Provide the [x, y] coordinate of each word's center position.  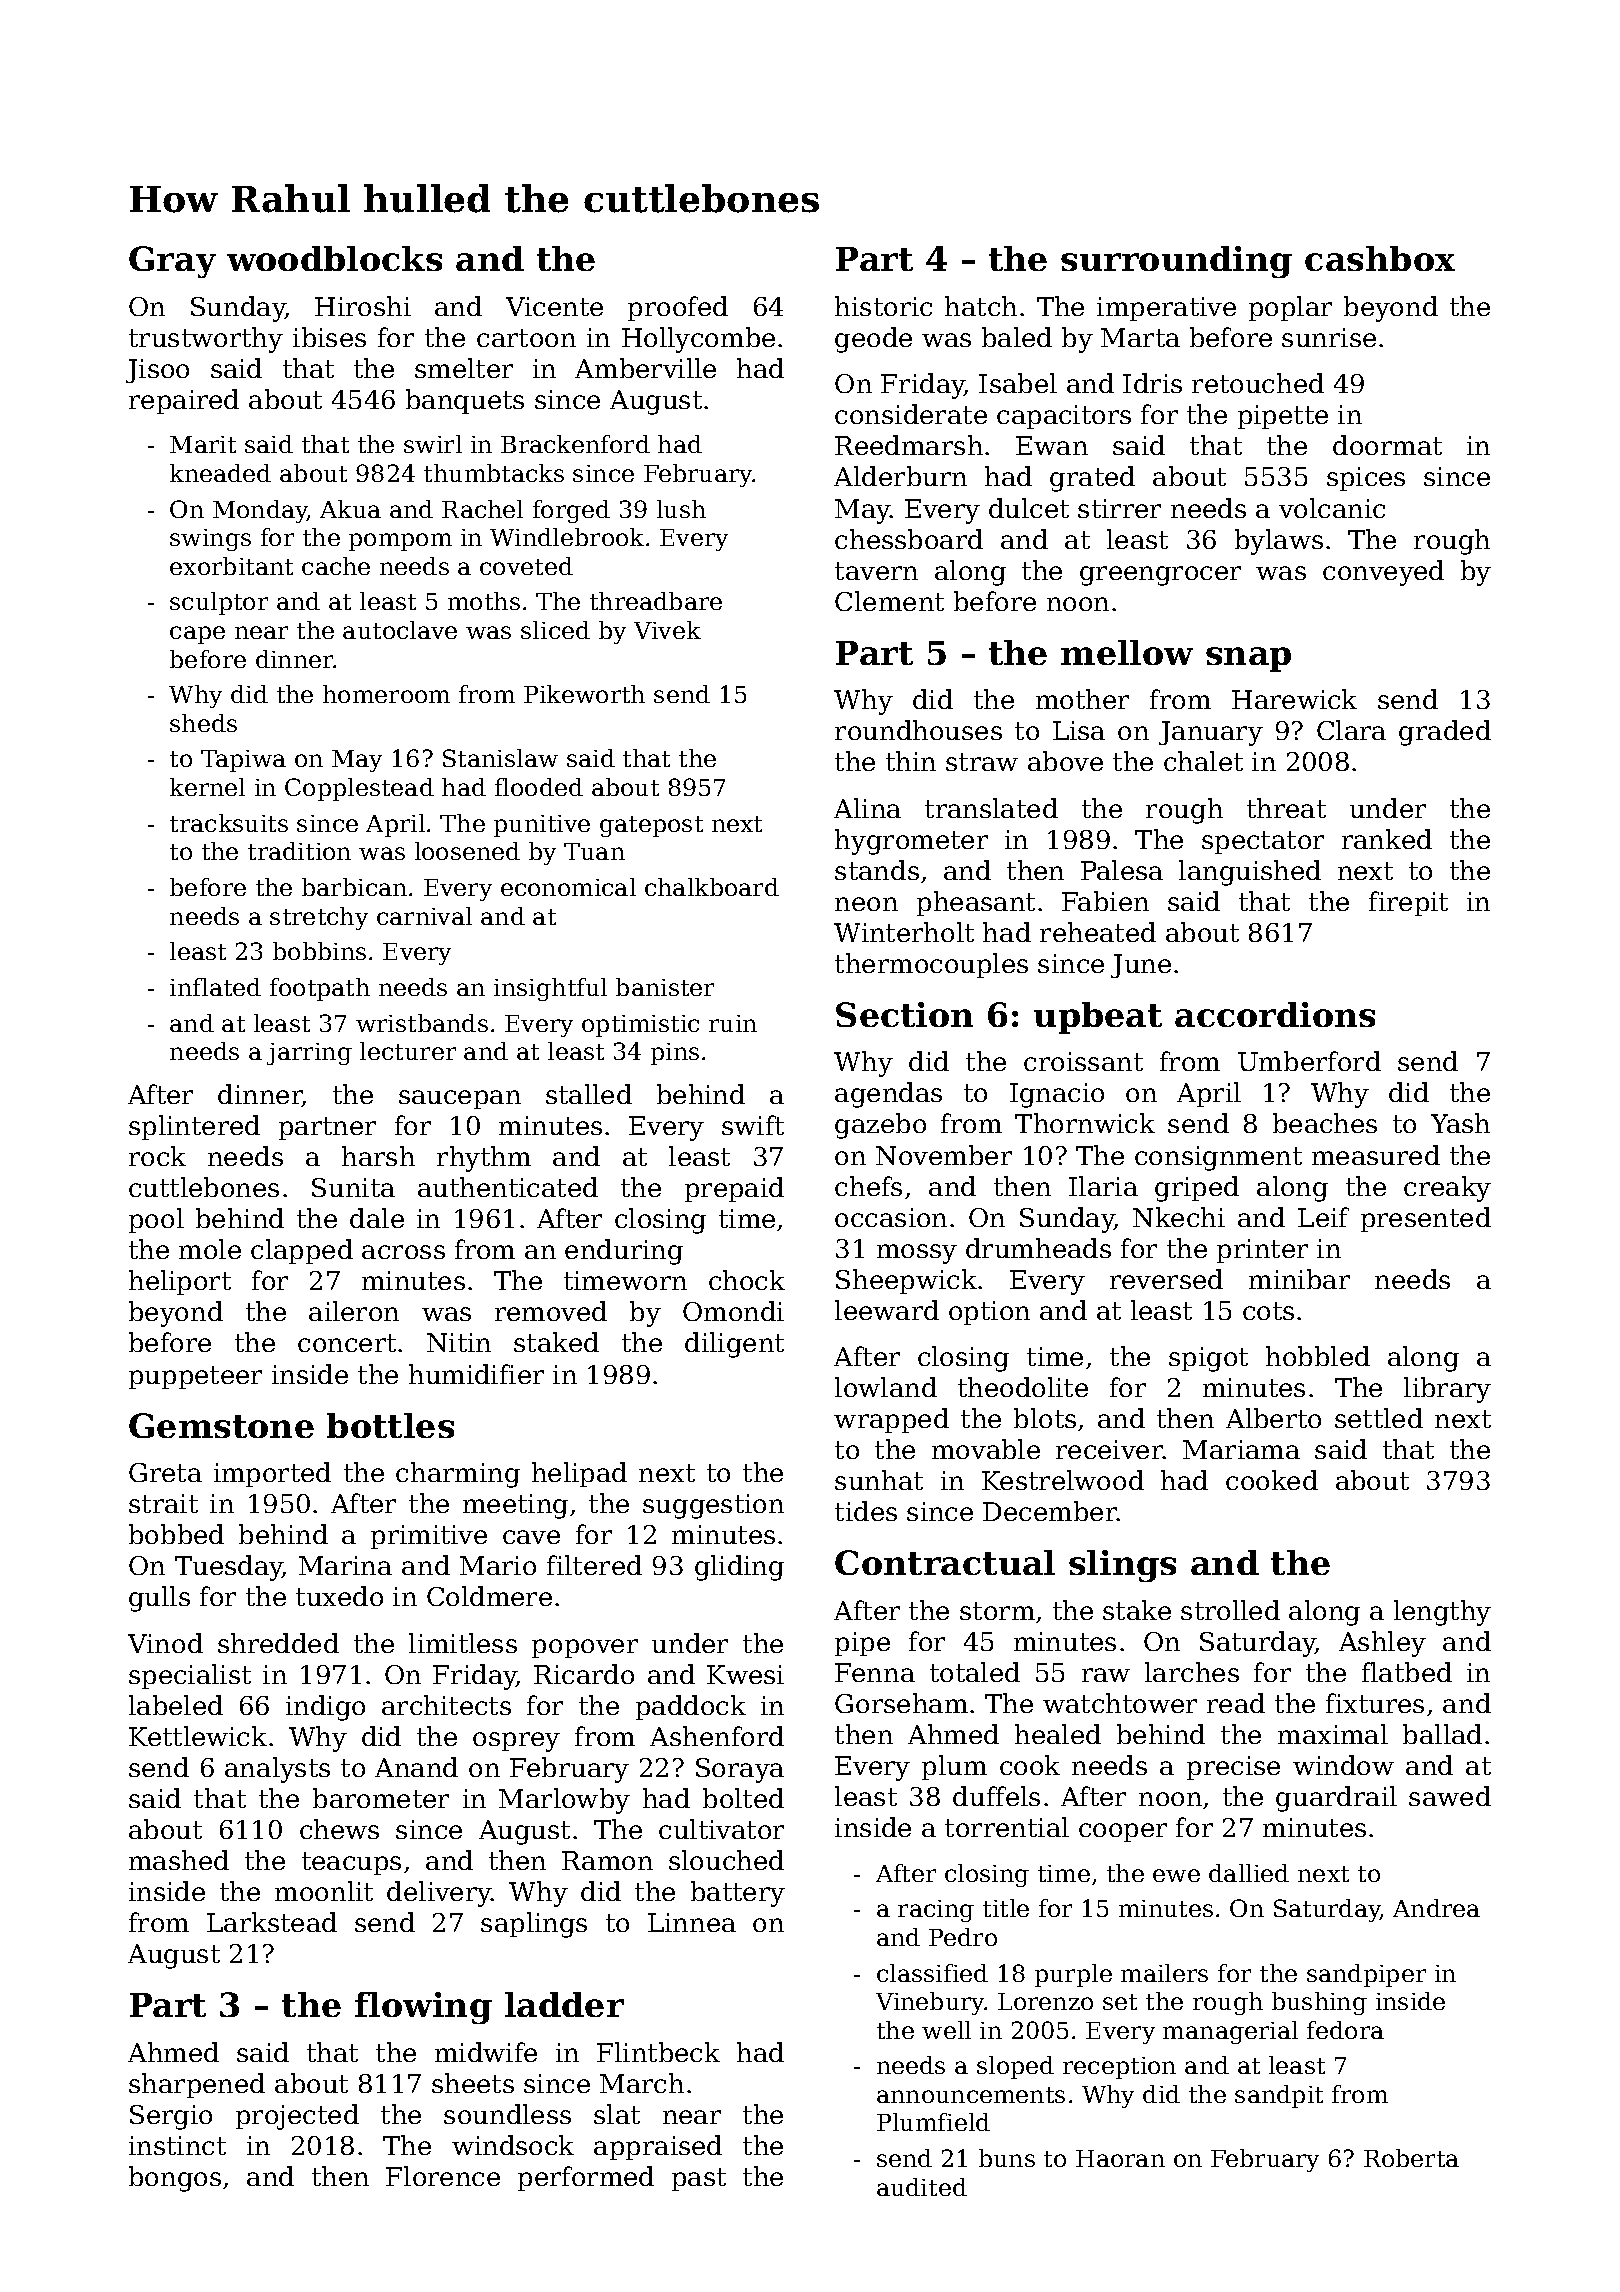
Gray [172, 262]
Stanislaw [500, 758]
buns [1007, 2158]
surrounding [1176, 262]
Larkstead [272, 1922]
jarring [309, 1054]
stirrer [1119, 508]
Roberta [1411, 2158]
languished [1250, 873]
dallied [1249, 1873]
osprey [516, 1742]
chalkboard [712, 887]
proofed [678, 308]
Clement [889, 601]
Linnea [692, 1922]
